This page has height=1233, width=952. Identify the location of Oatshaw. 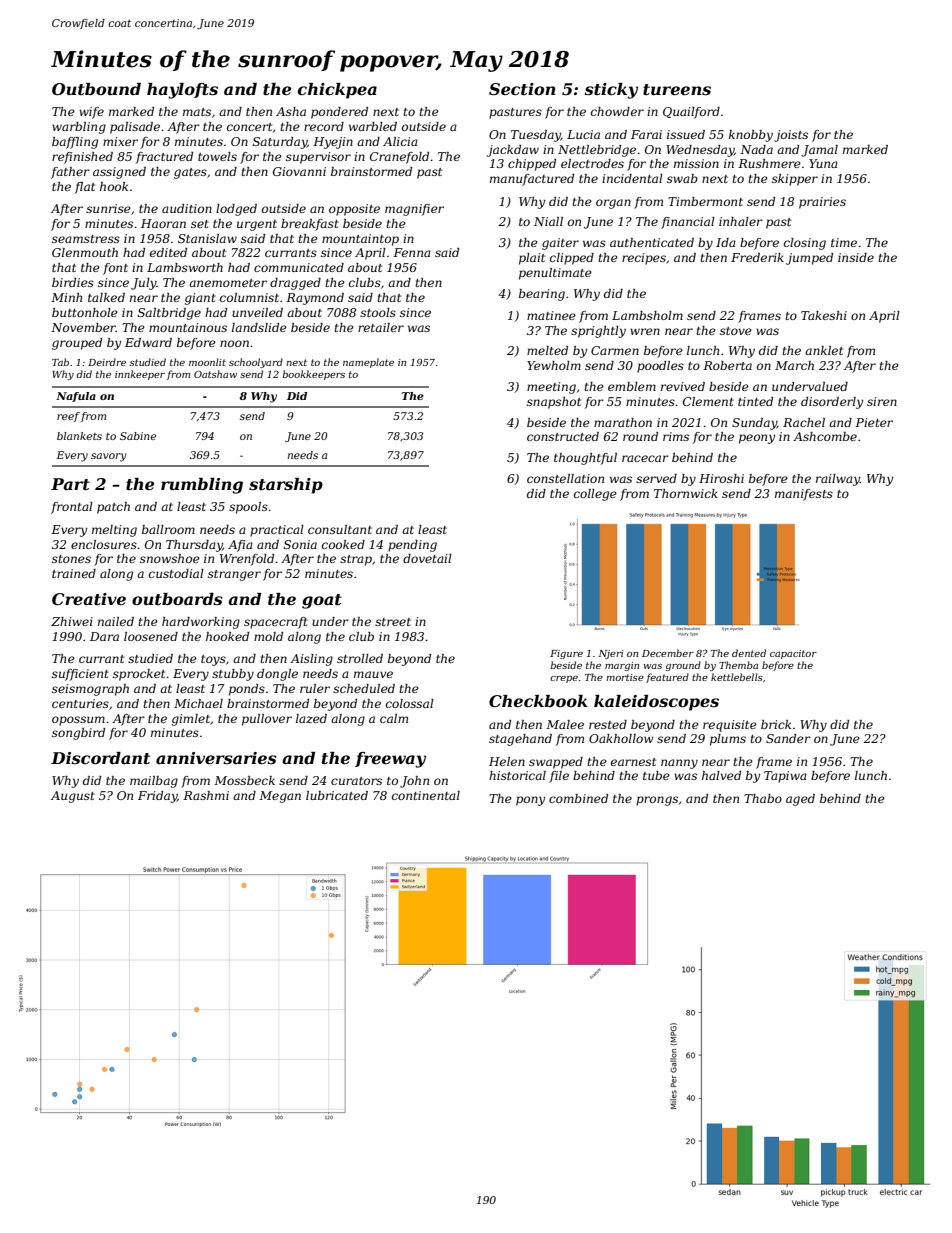
(215, 374).
